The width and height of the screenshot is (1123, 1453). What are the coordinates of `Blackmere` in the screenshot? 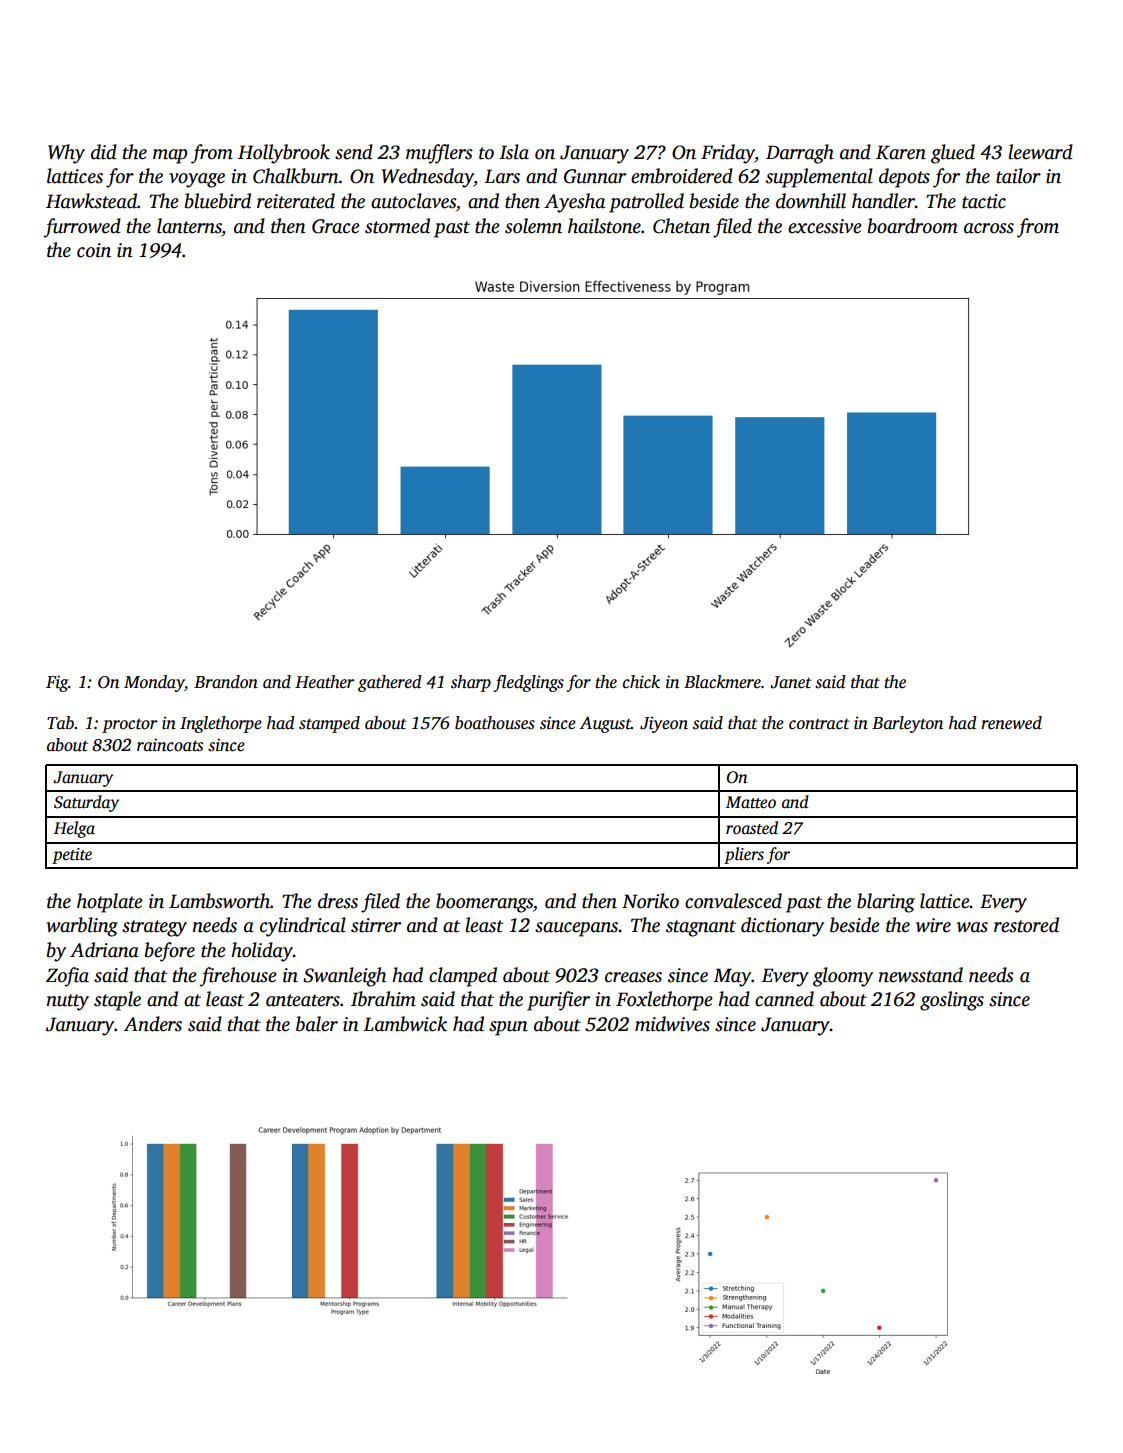 It's located at (722, 682).
